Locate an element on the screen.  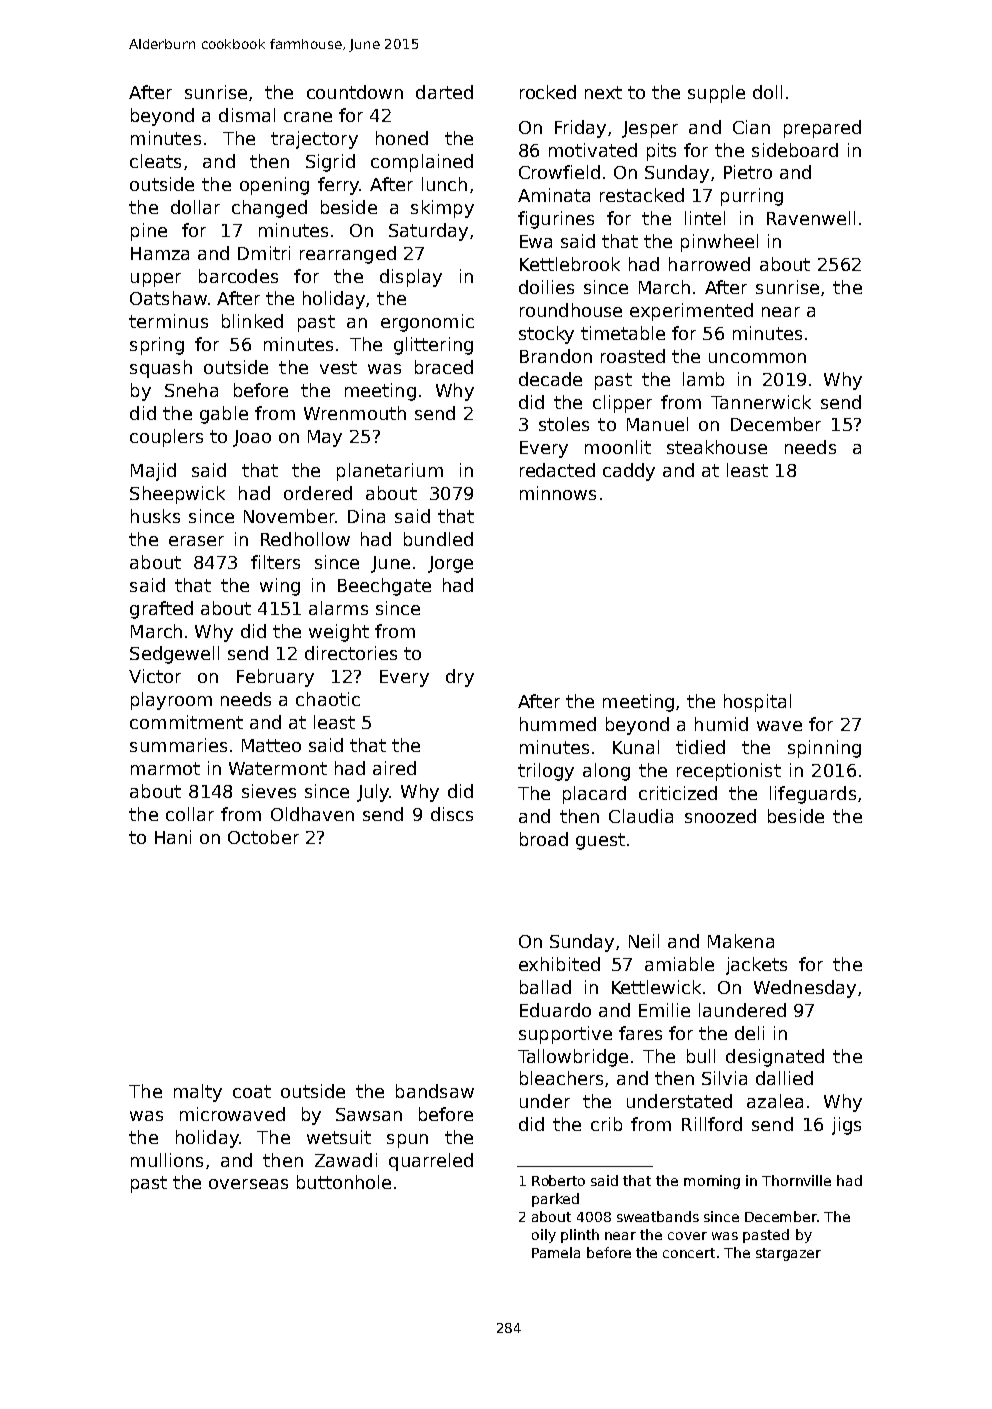
spinning is located at coordinates (824, 749).
